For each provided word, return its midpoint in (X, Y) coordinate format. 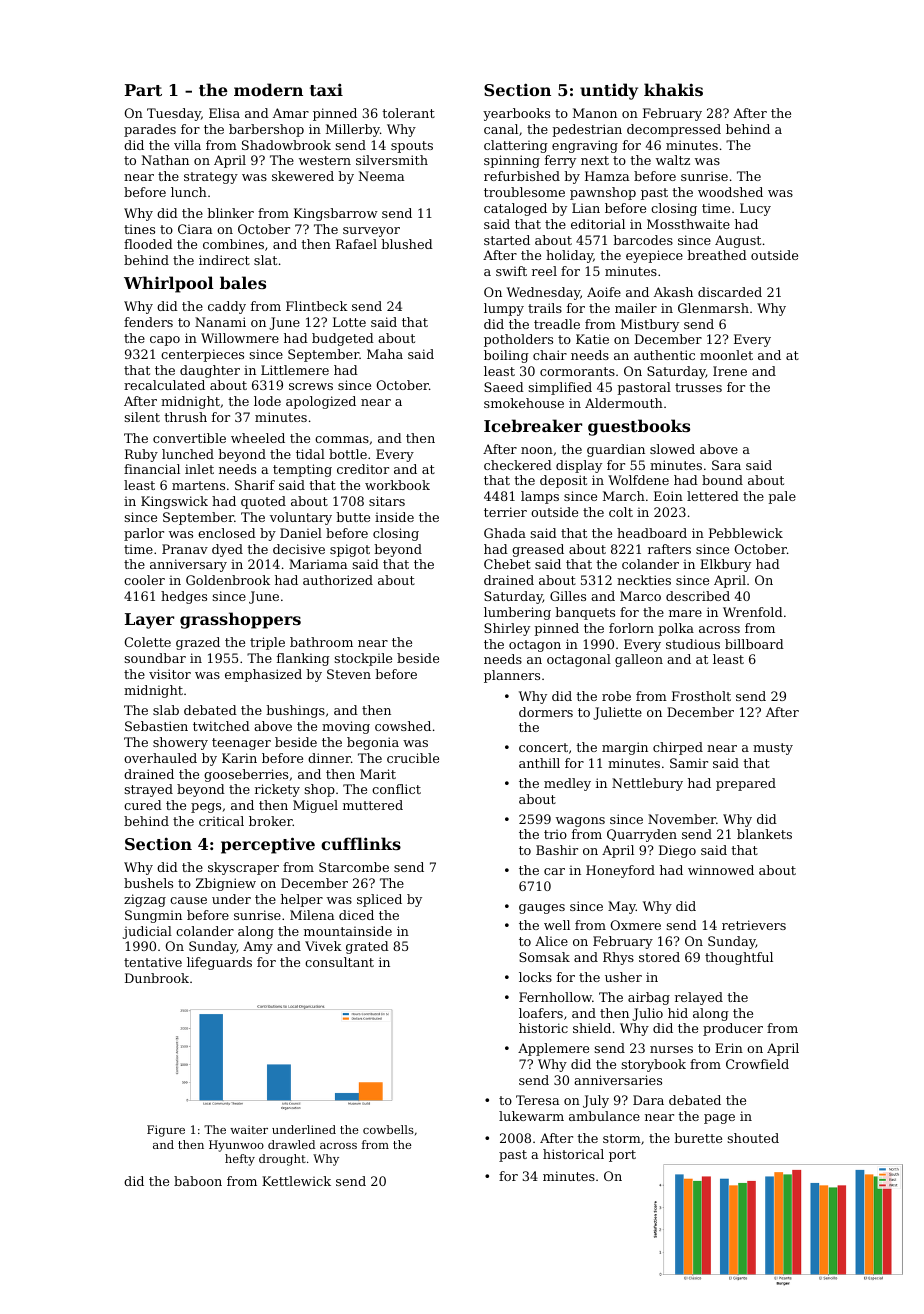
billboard (754, 644)
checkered (518, 465)
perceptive (268, 845)
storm (622, 1138)
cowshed (403, 726)
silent (142, 417)
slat (265, 260)
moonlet (726, 355)
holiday (569, 256)
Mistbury (650, 325)
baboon (198, 1181)
